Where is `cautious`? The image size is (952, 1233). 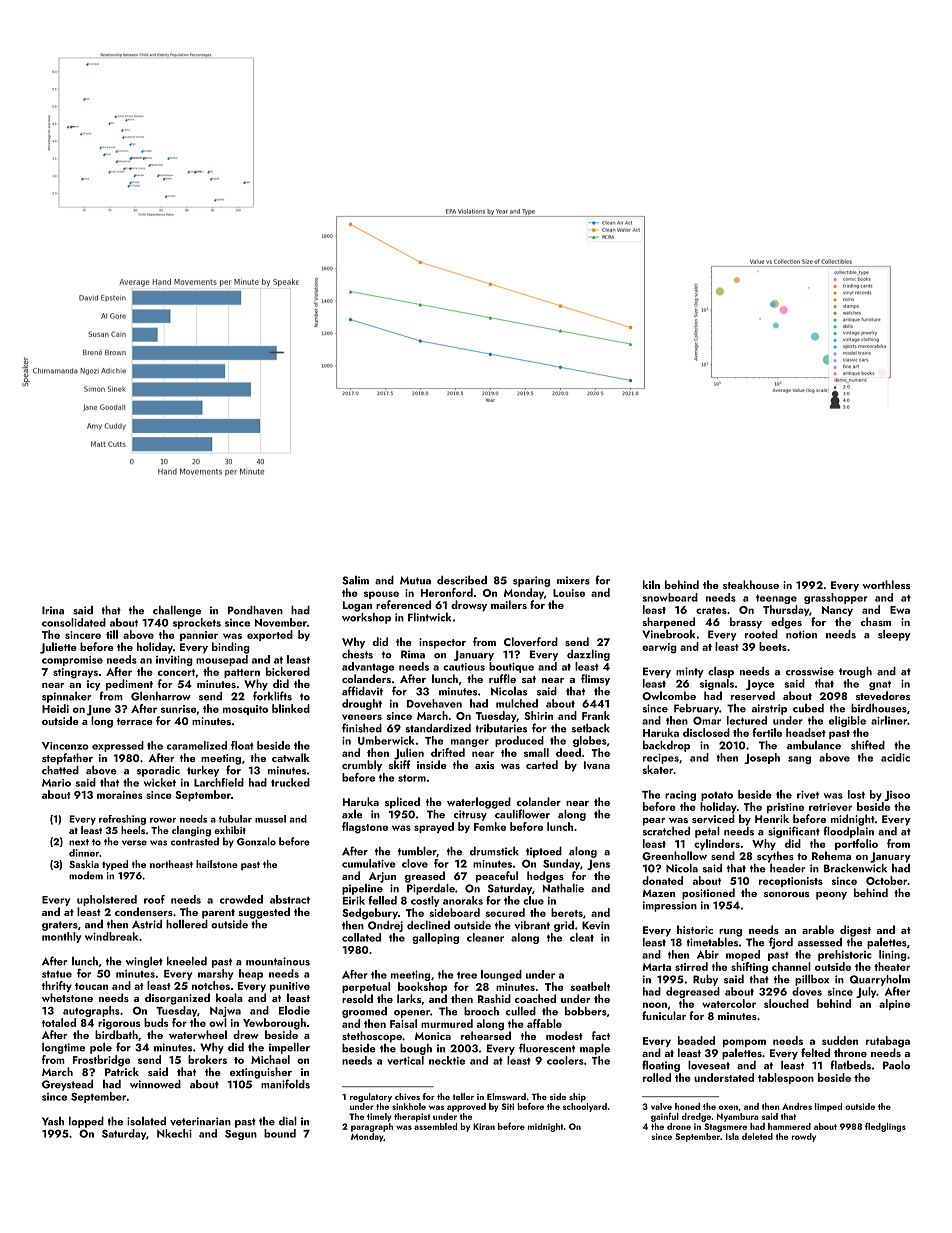
cautious is located at coordinates (464, 667).
